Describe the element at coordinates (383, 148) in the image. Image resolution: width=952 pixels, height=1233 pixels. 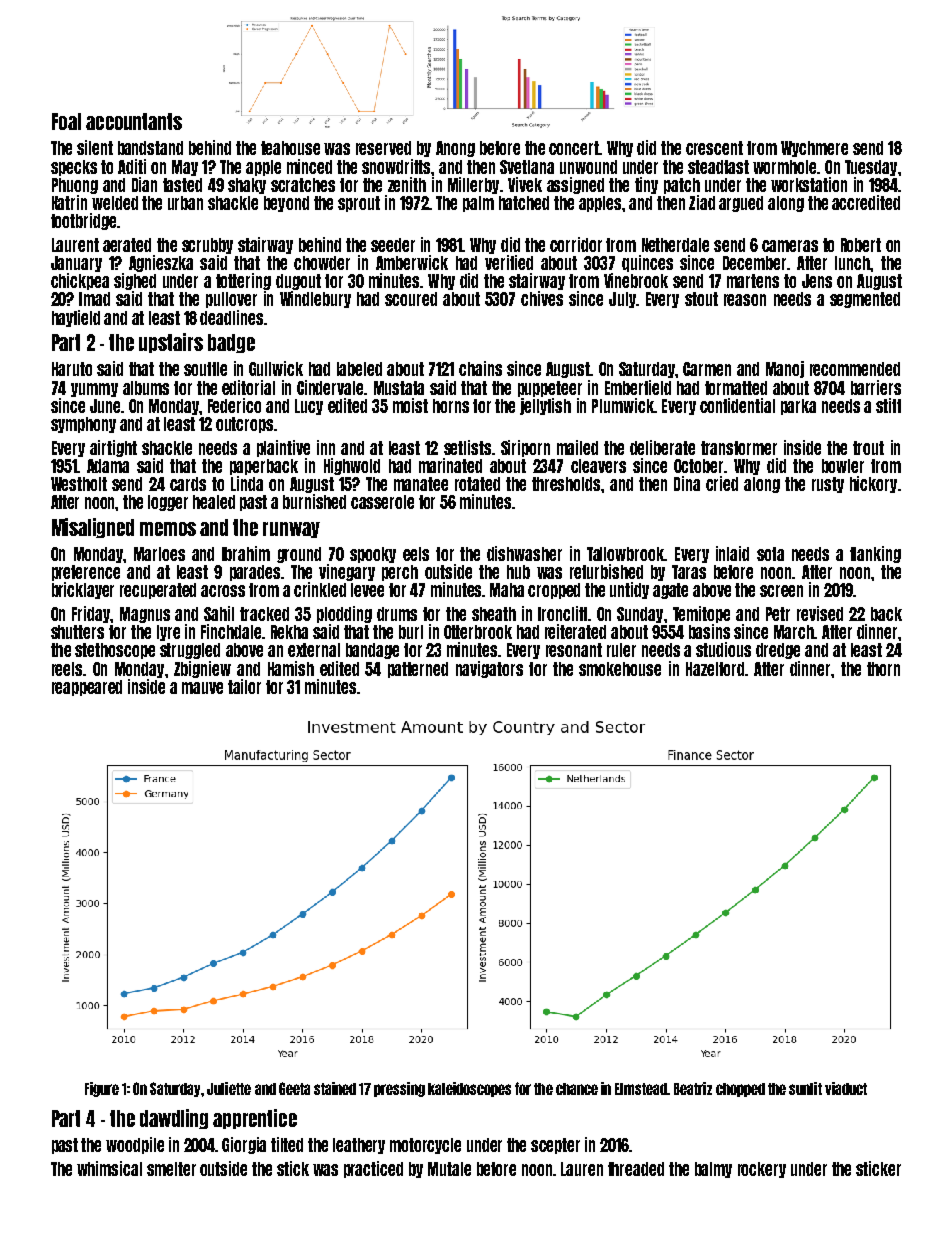
I see `reserved` at that location.
